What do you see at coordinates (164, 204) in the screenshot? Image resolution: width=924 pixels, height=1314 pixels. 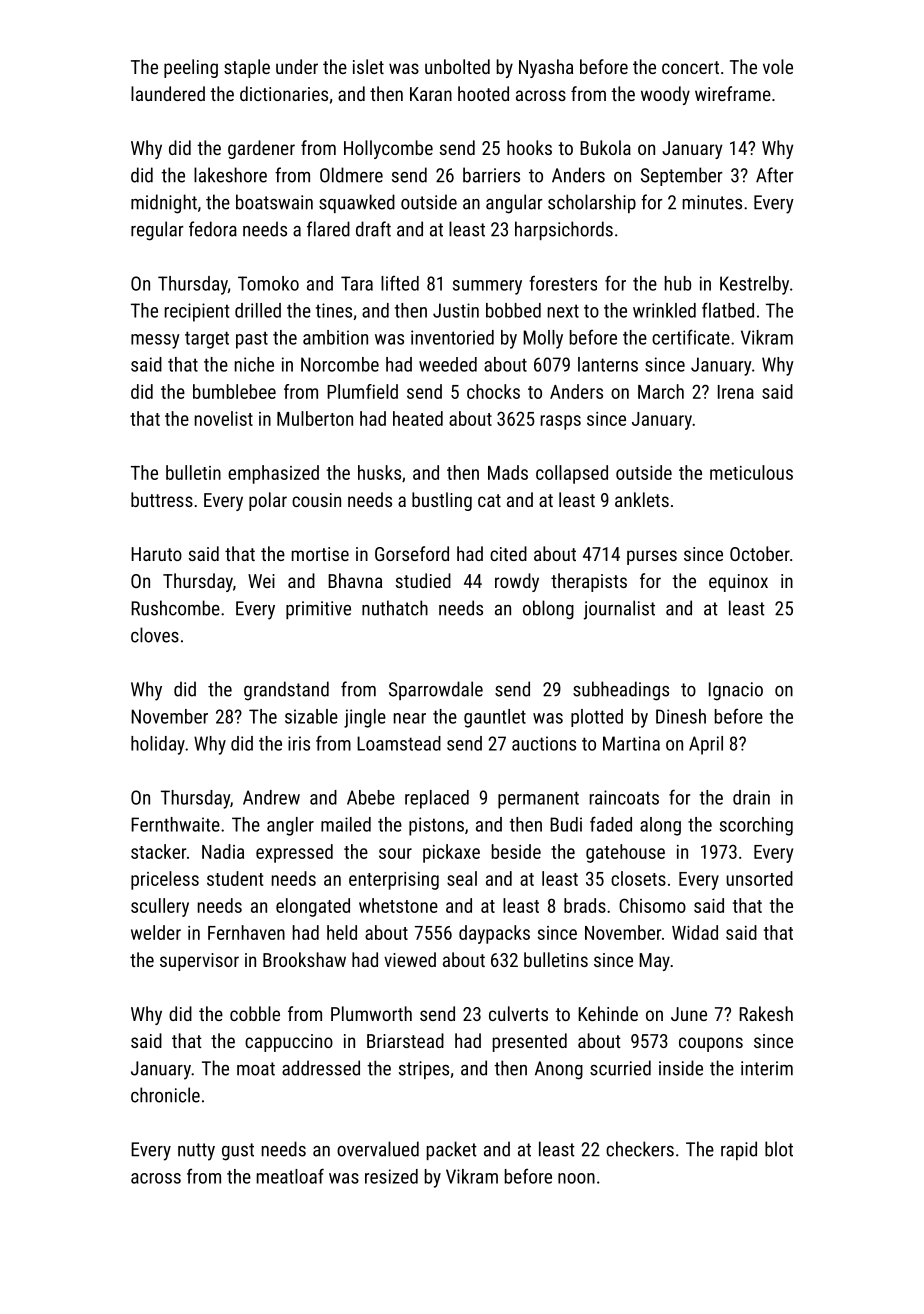 I see `midnight` at bounding box center [164, 204].
